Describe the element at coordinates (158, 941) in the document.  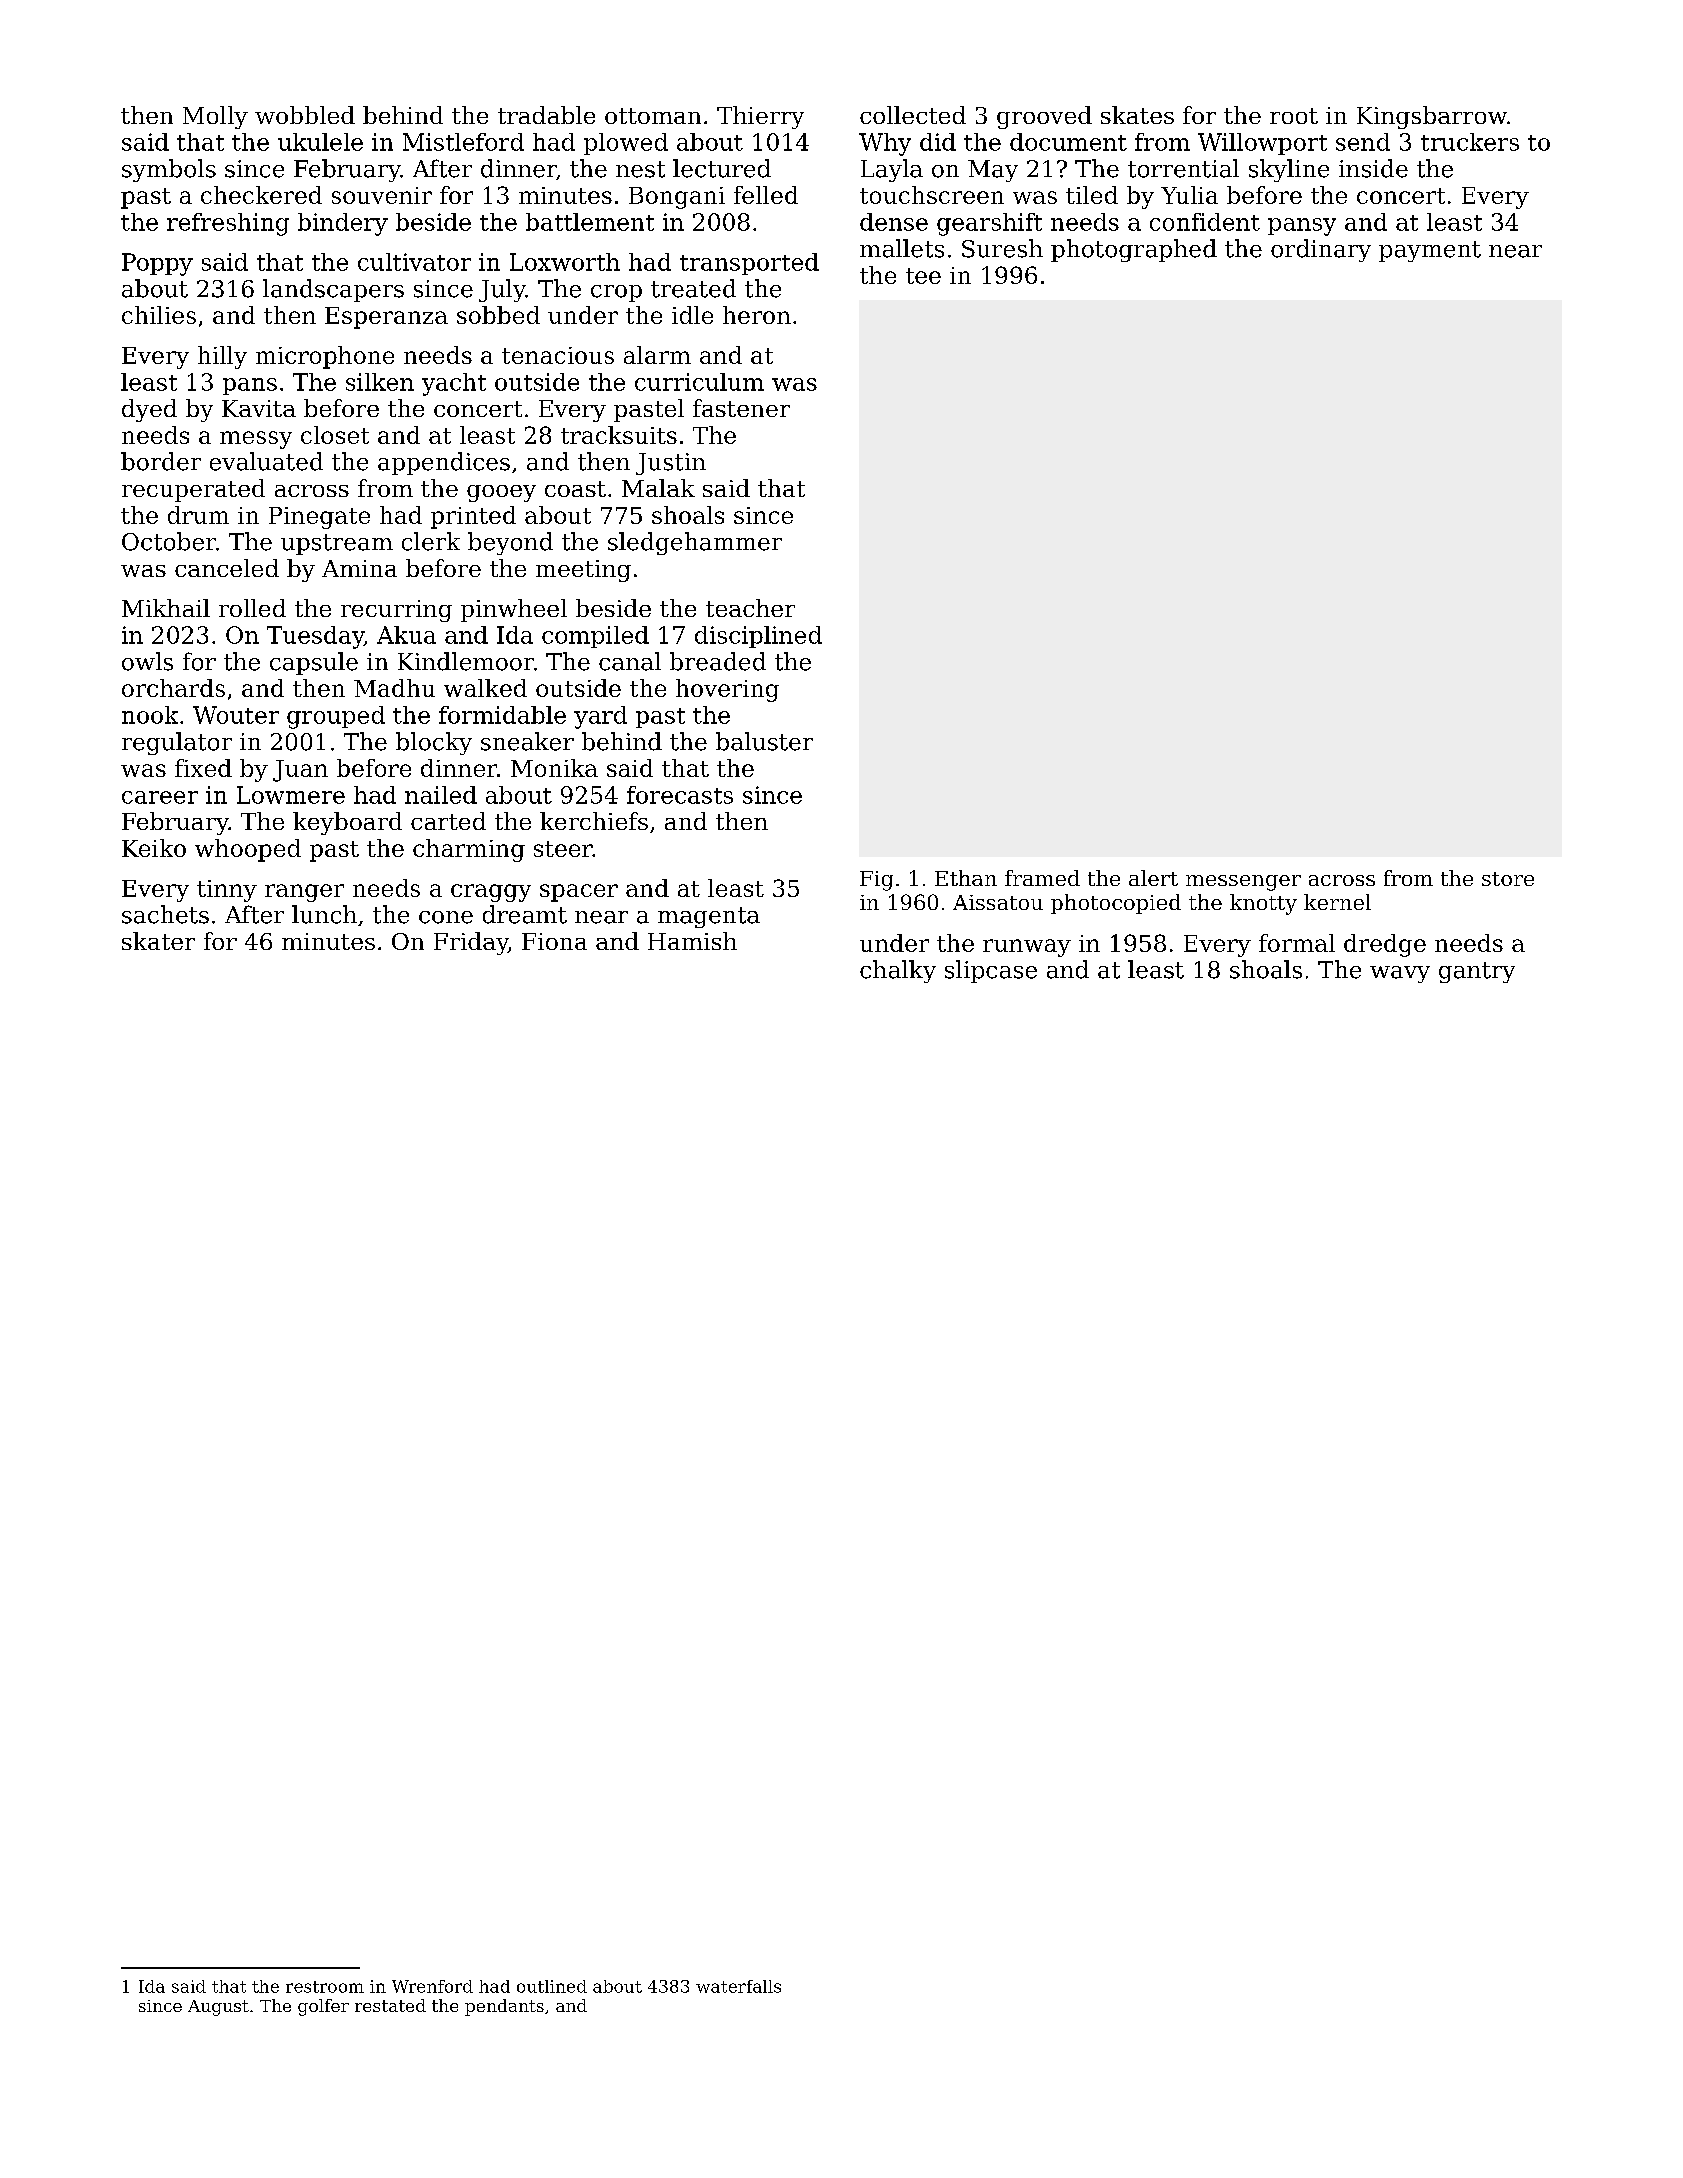
I see `skater` at that location.
